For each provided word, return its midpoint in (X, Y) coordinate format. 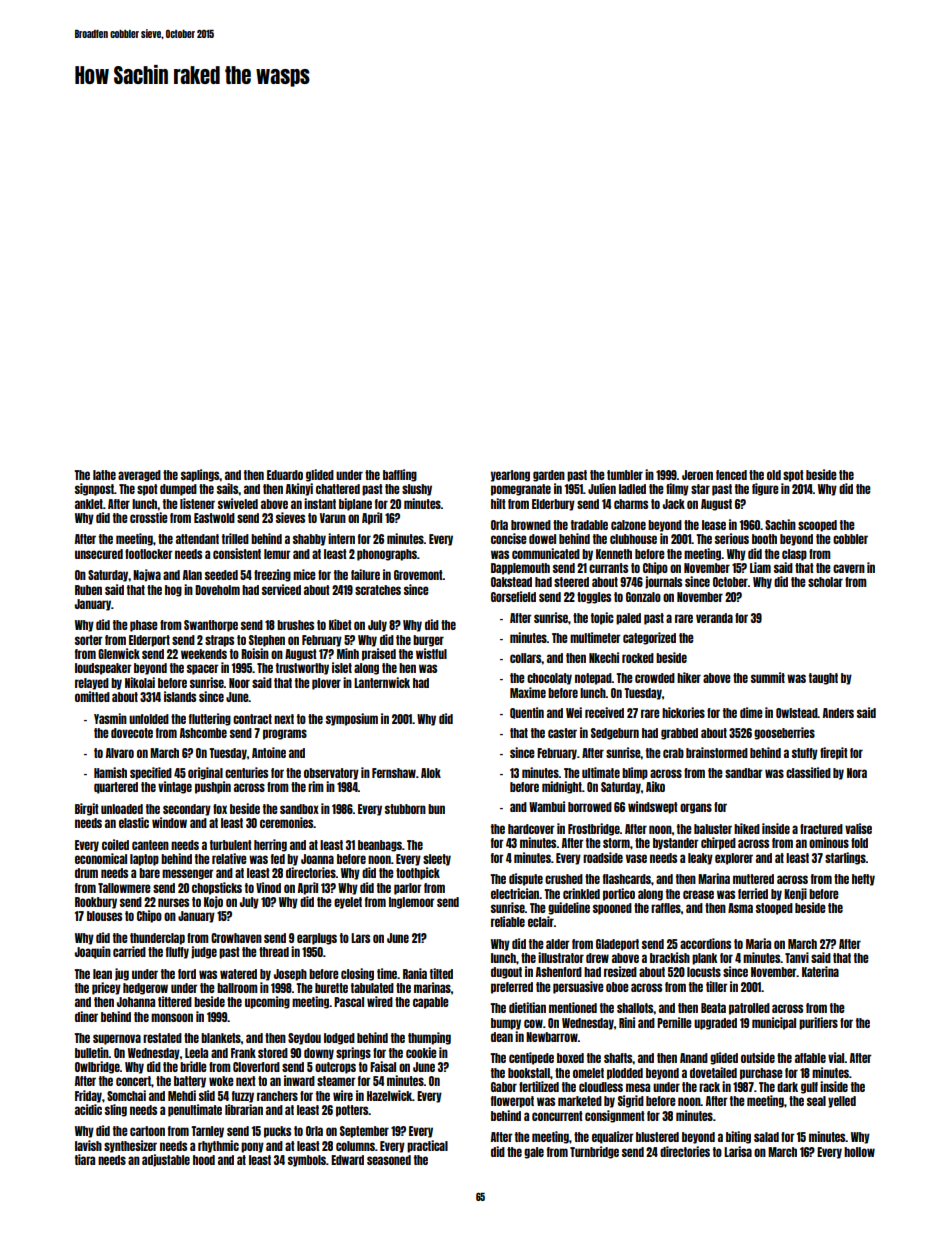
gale (534, 1153)
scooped (817, 526)
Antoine (269, 752)
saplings (200, 475)
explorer (734, 859)
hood (204, 1160)
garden (549, 476)
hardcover (531, 829)
